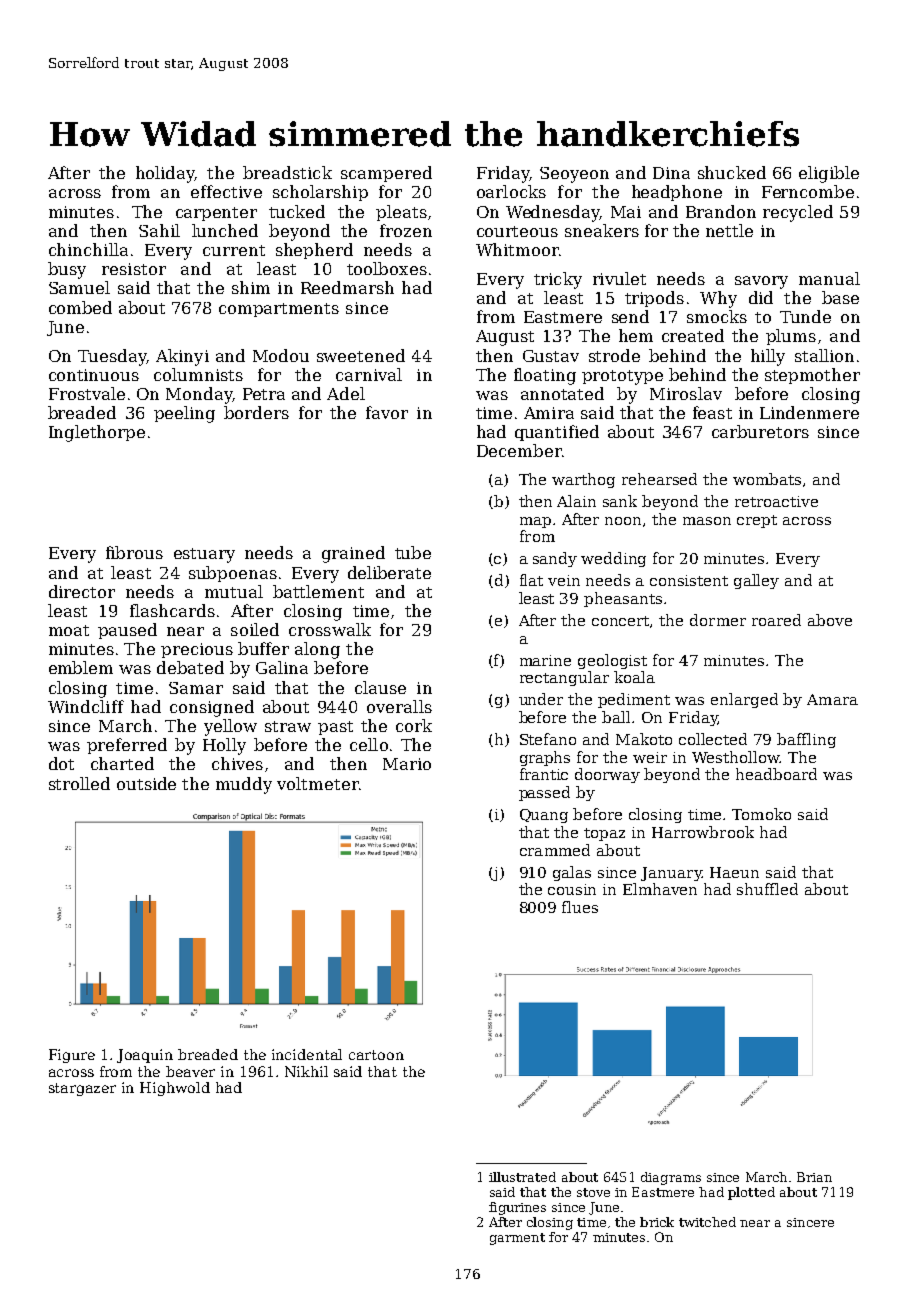 This screenshot has height=1316, width=908. I want to click on flues, so click(580, 907).
